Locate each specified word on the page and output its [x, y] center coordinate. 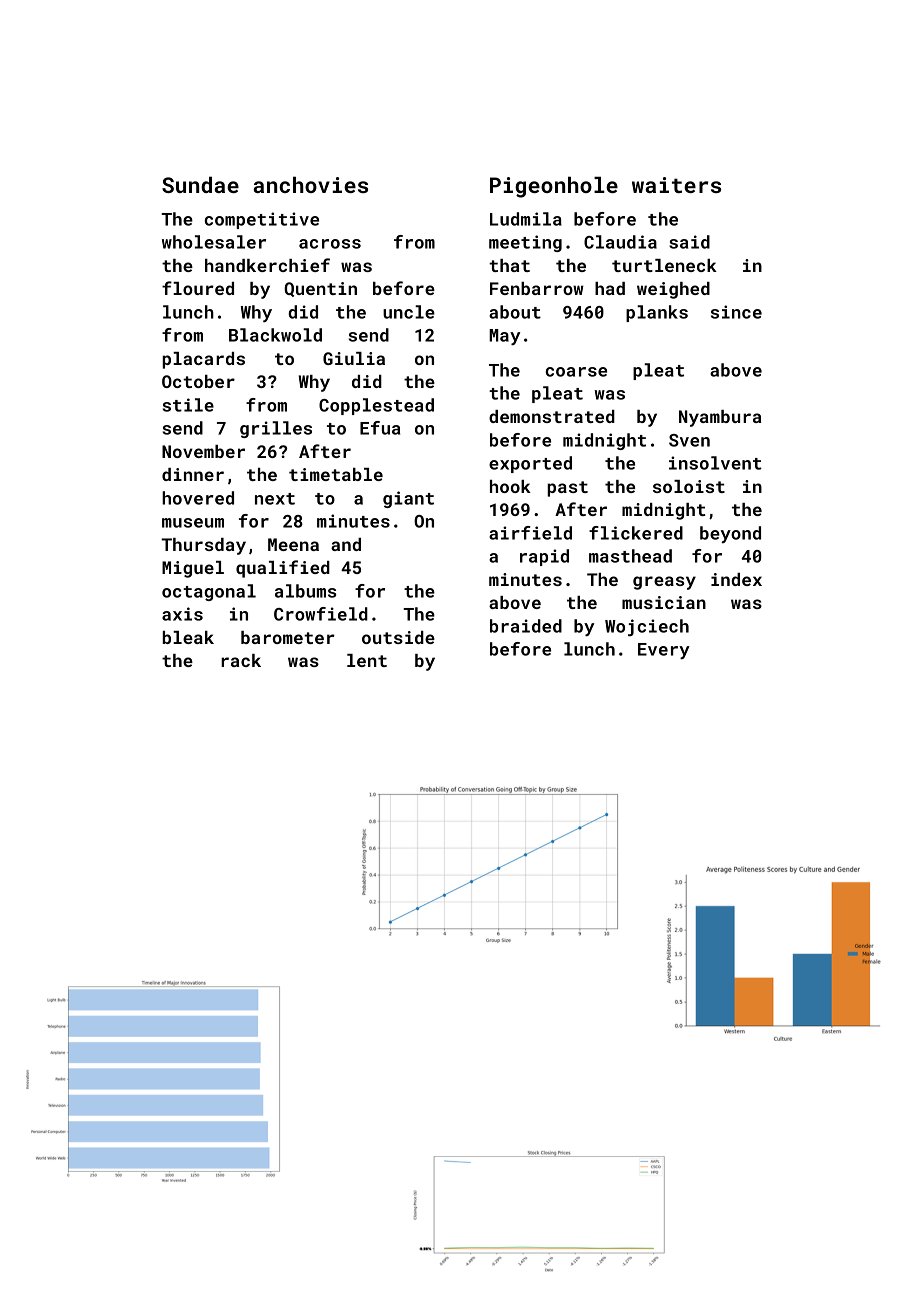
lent [367, 660]
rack [241, 660]
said [689, 242]
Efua [380, 428]
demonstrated [552, 416]
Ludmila [526, 219]
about [515, 312]
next [275, 499]
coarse [576, 372]
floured [198, 288]
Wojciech [647, 628]
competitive [262, 220]
